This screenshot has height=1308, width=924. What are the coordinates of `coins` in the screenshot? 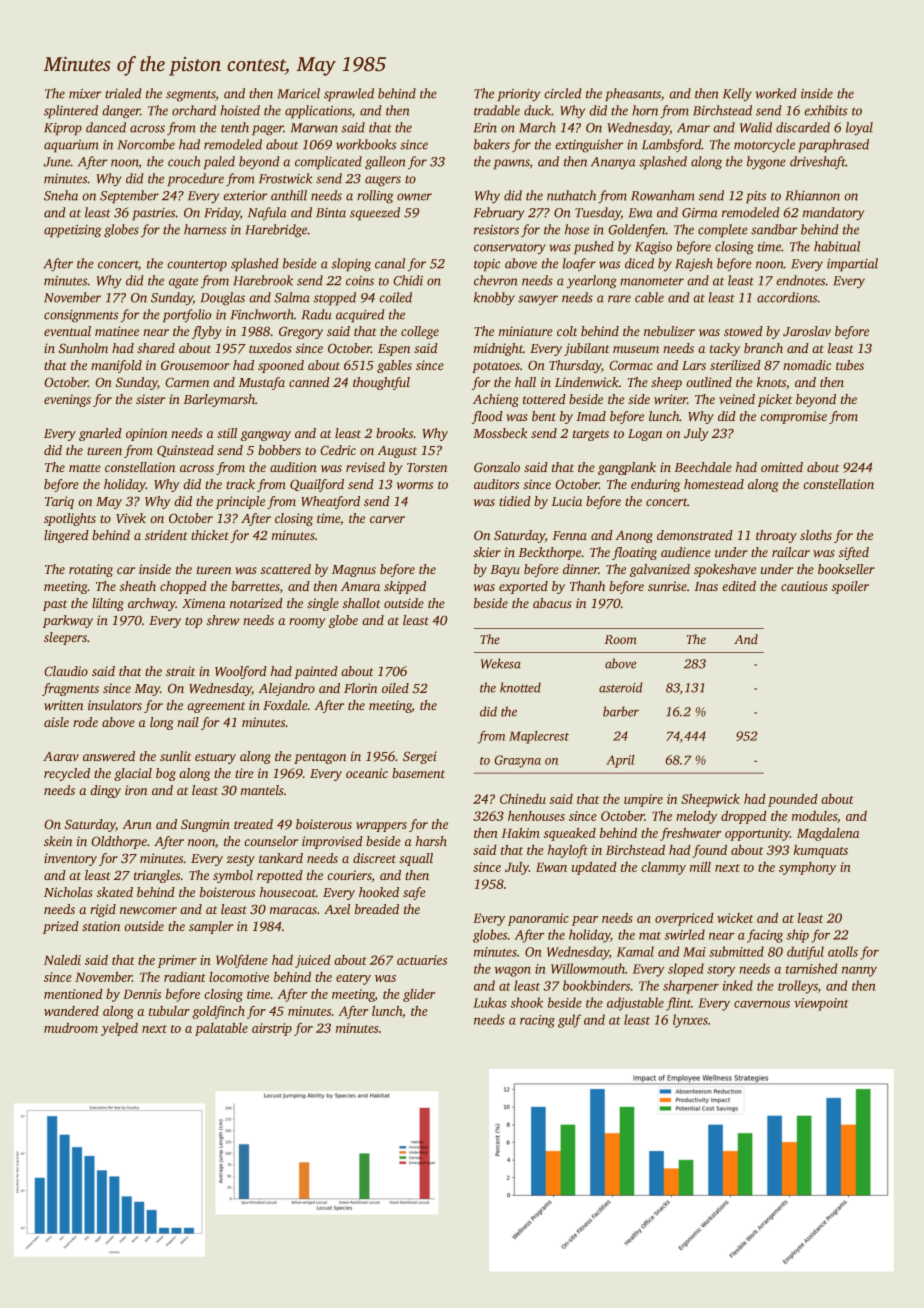 It's located at (360, 281).
